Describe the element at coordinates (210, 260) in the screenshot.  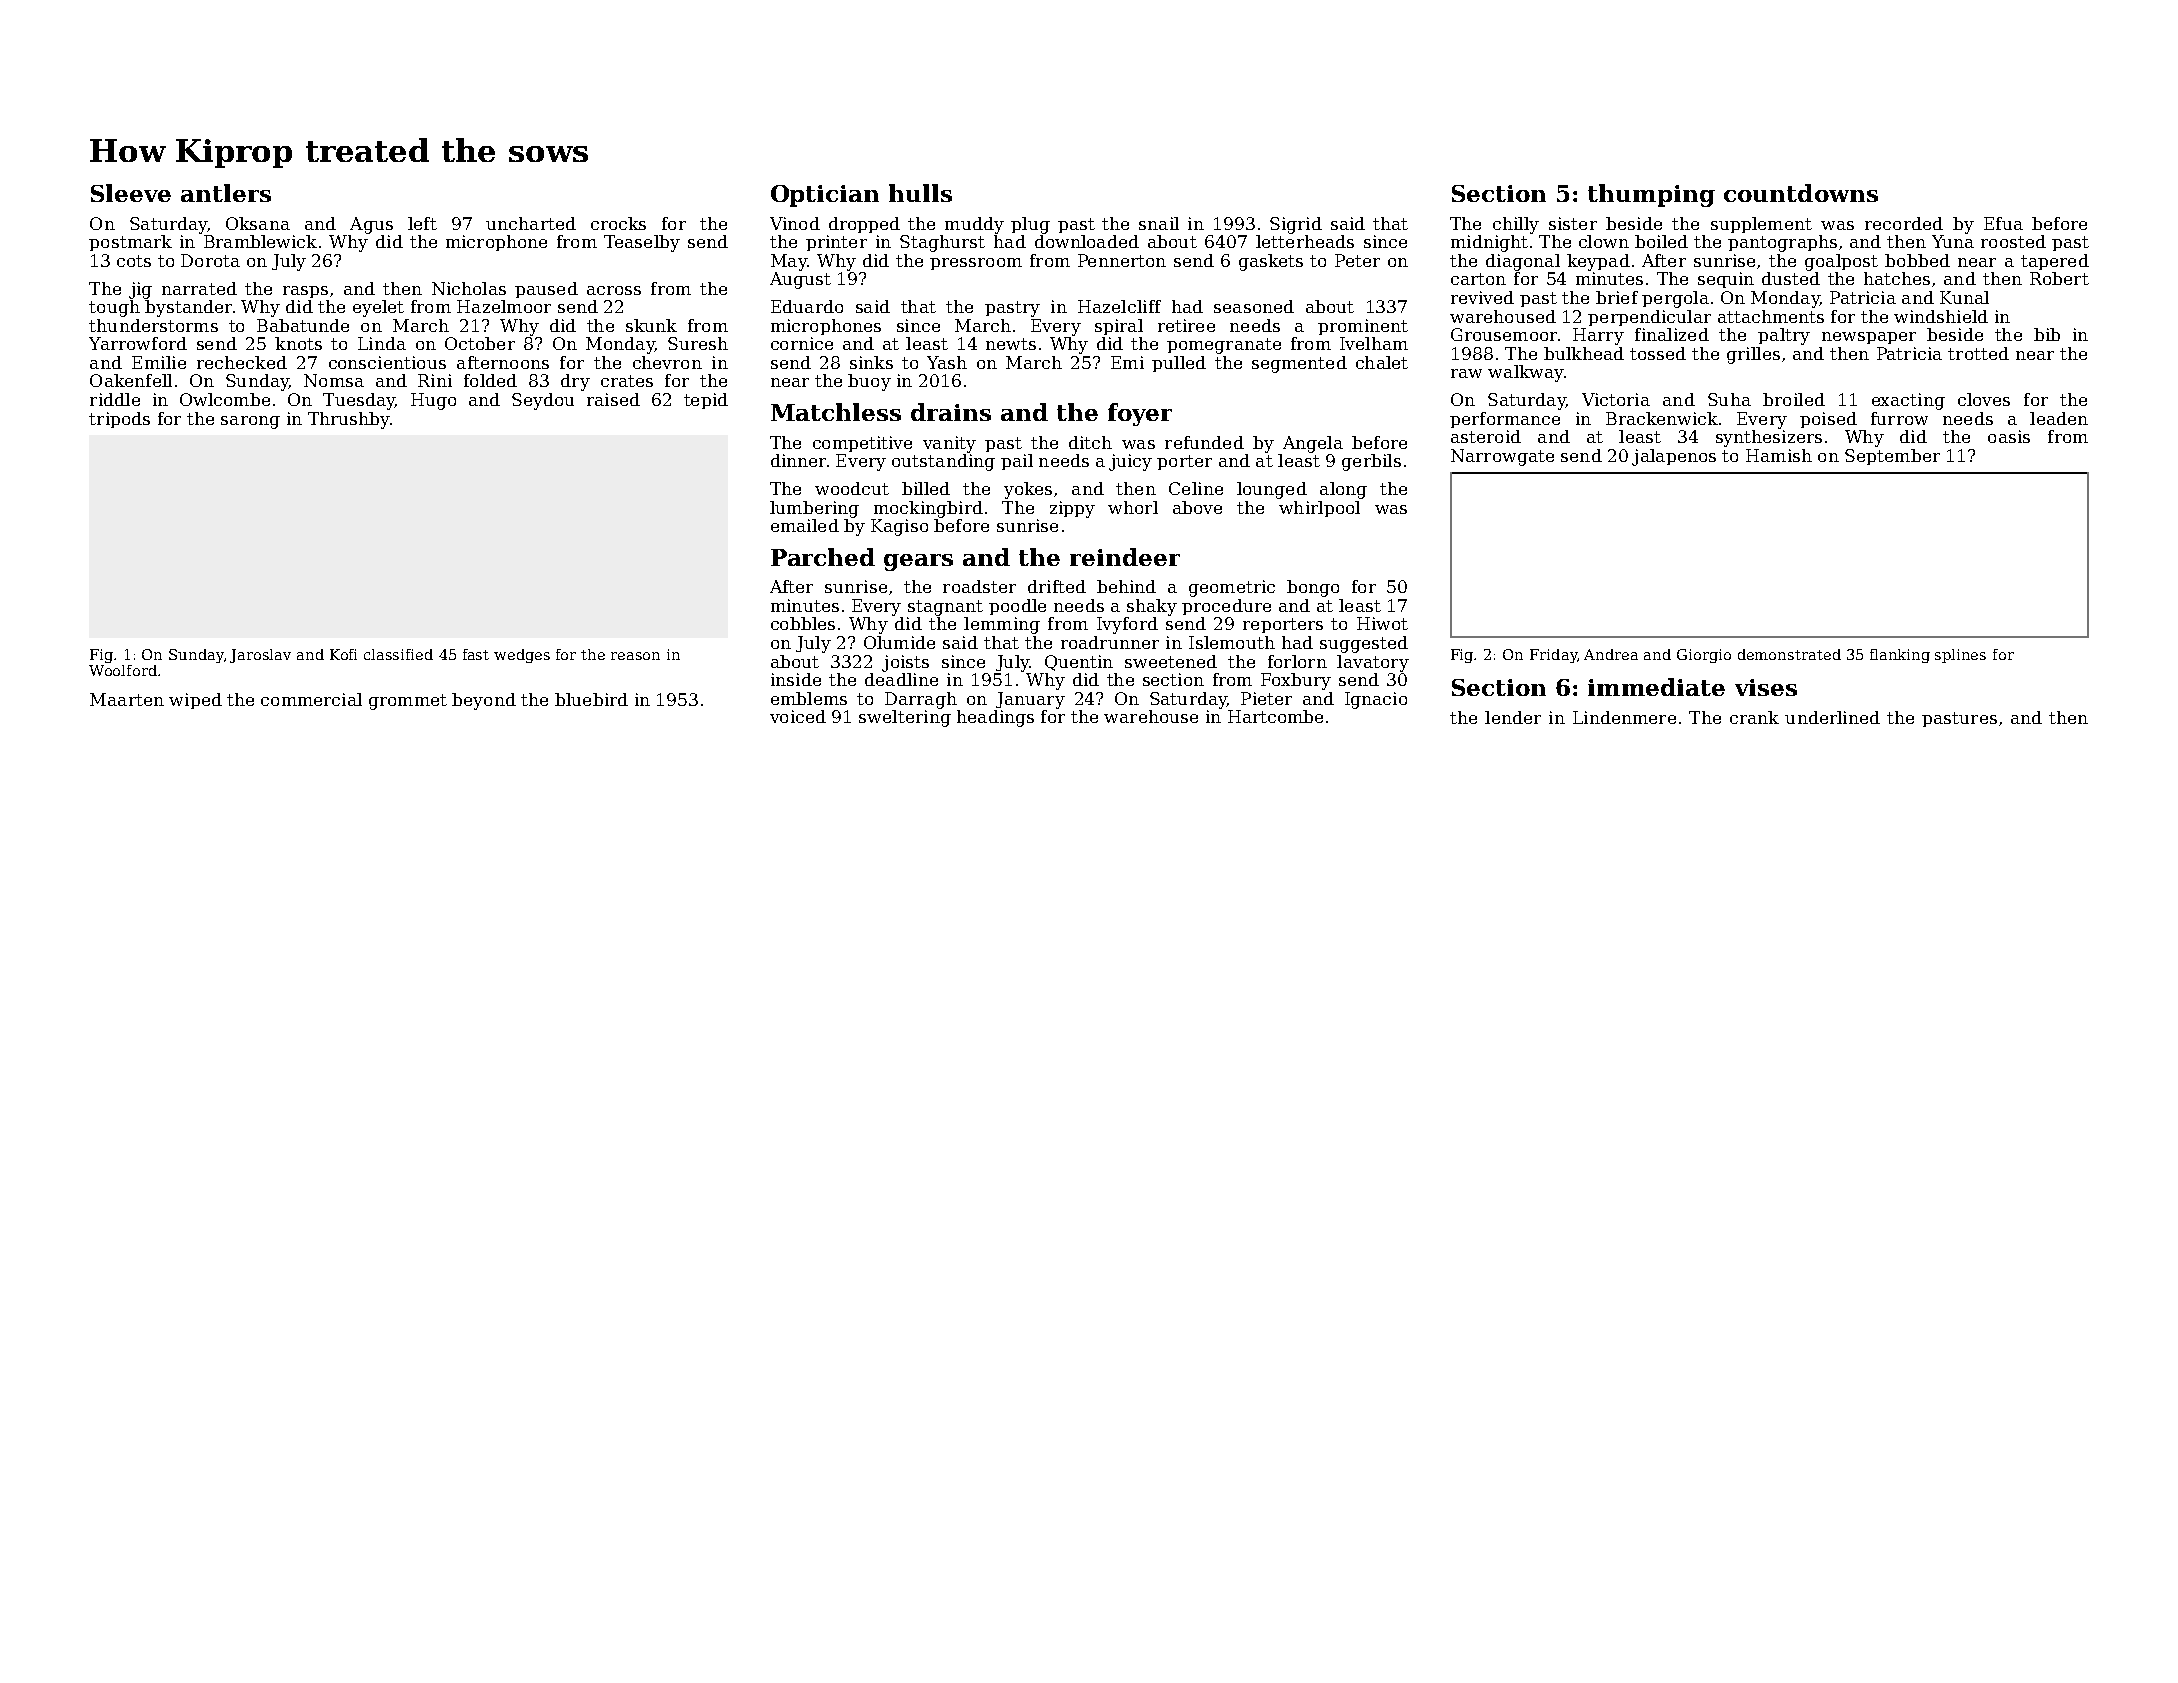
I see `Dorota` at that location.
